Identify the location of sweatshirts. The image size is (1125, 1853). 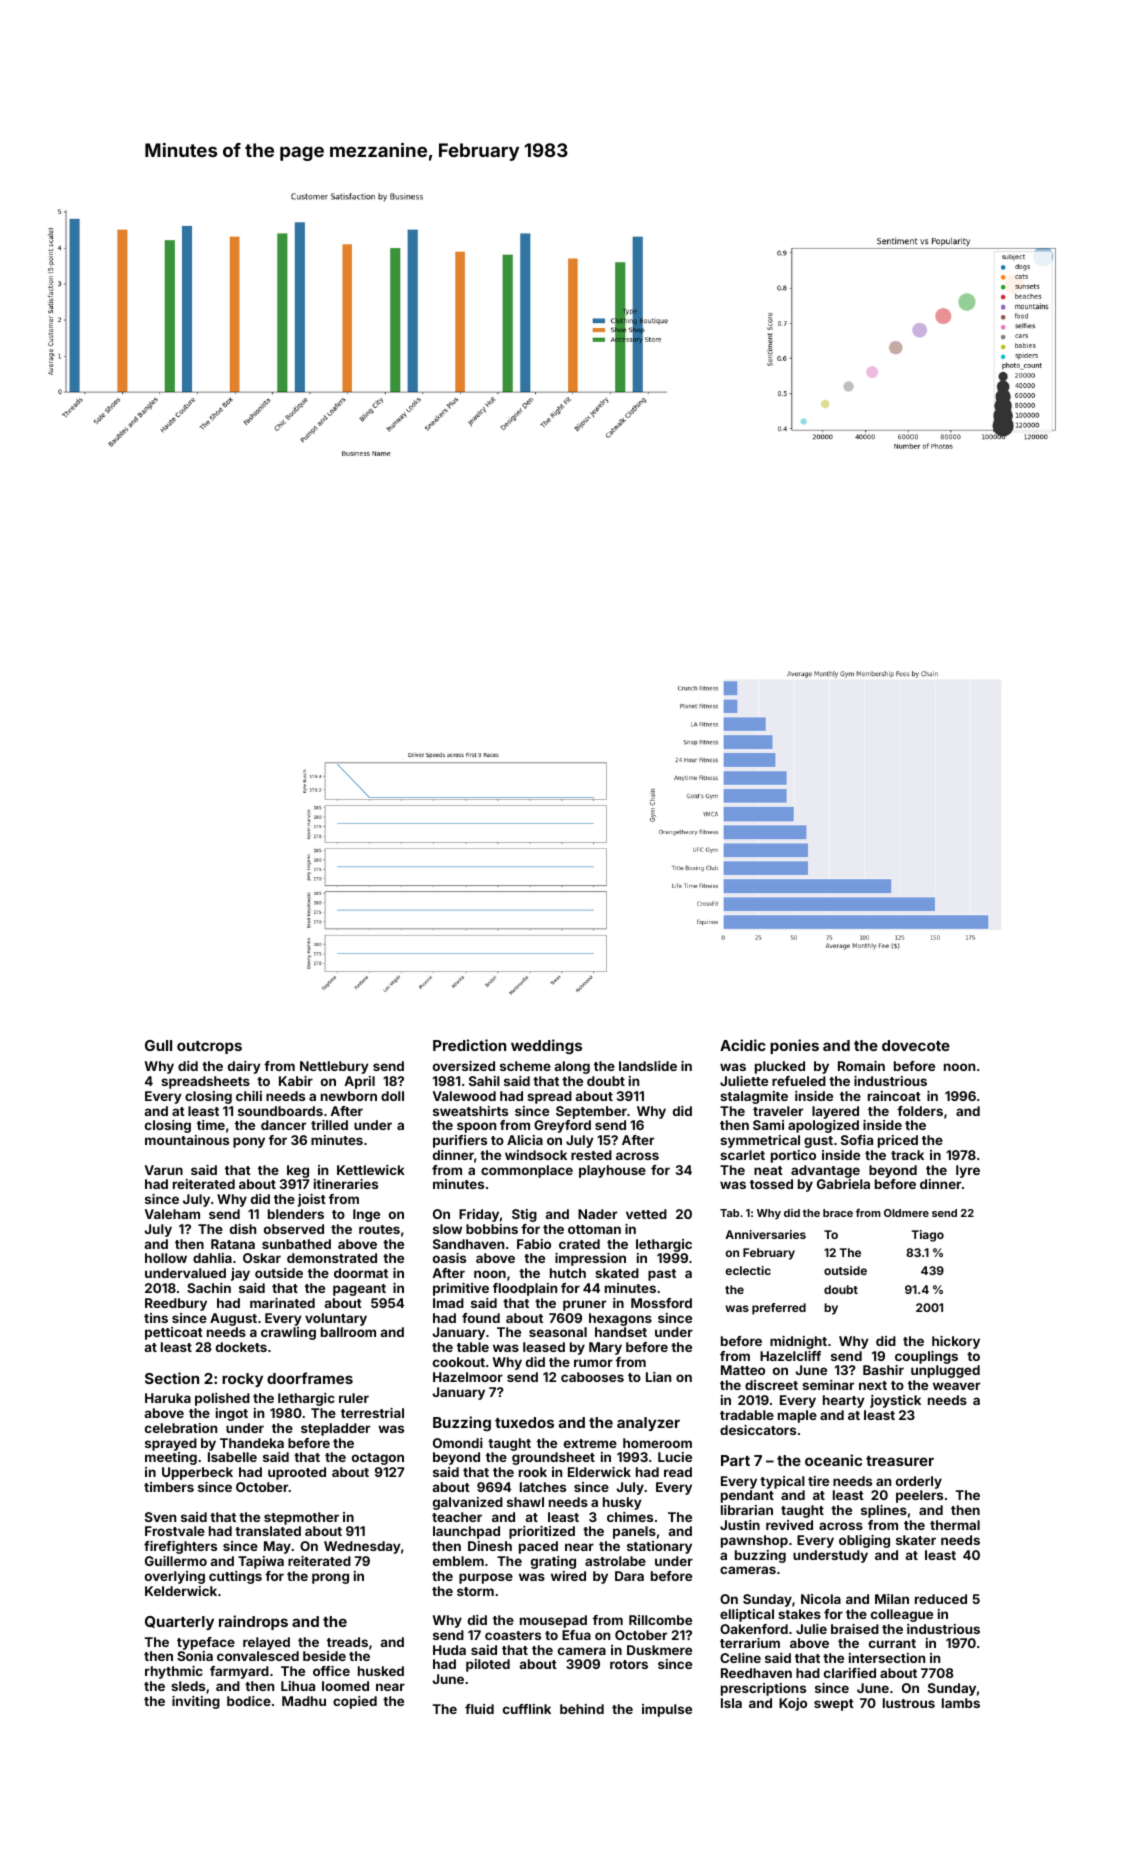
(470, 1111).
